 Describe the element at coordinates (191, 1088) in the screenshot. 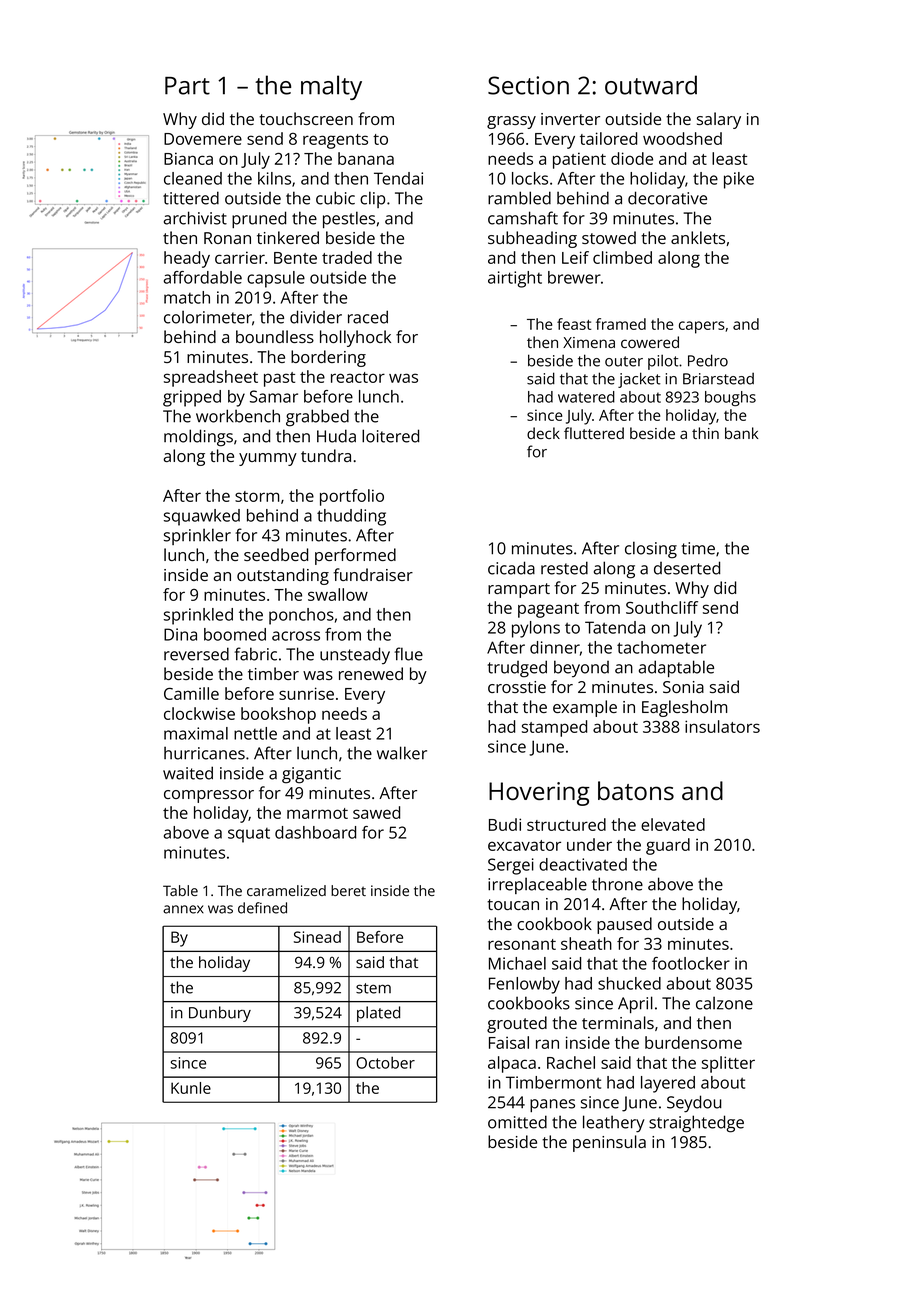

I see `Kunle` at that location.
